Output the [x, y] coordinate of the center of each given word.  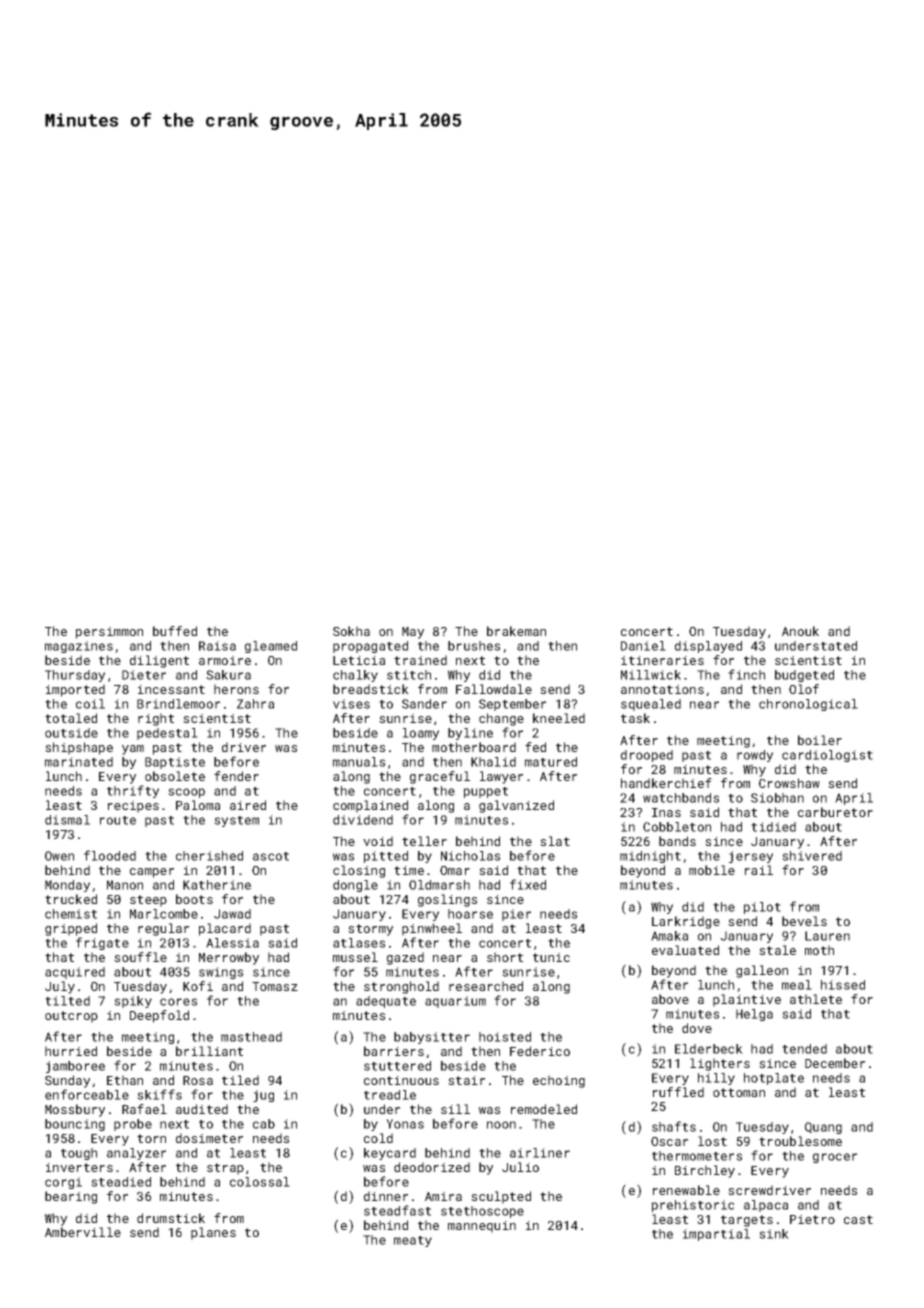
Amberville [83, 1232]
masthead [251, 1037]
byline [470, 734]
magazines [79, 647]
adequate [386, 1002]
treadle [390, 1095]
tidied [773, 827]
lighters [720, 1064]
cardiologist [827, 756]
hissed [843, 985]
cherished [209, 856]
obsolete [175, 776]
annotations [662, 689]
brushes [474, 646]
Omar [455, 870]
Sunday [67, 1081]
